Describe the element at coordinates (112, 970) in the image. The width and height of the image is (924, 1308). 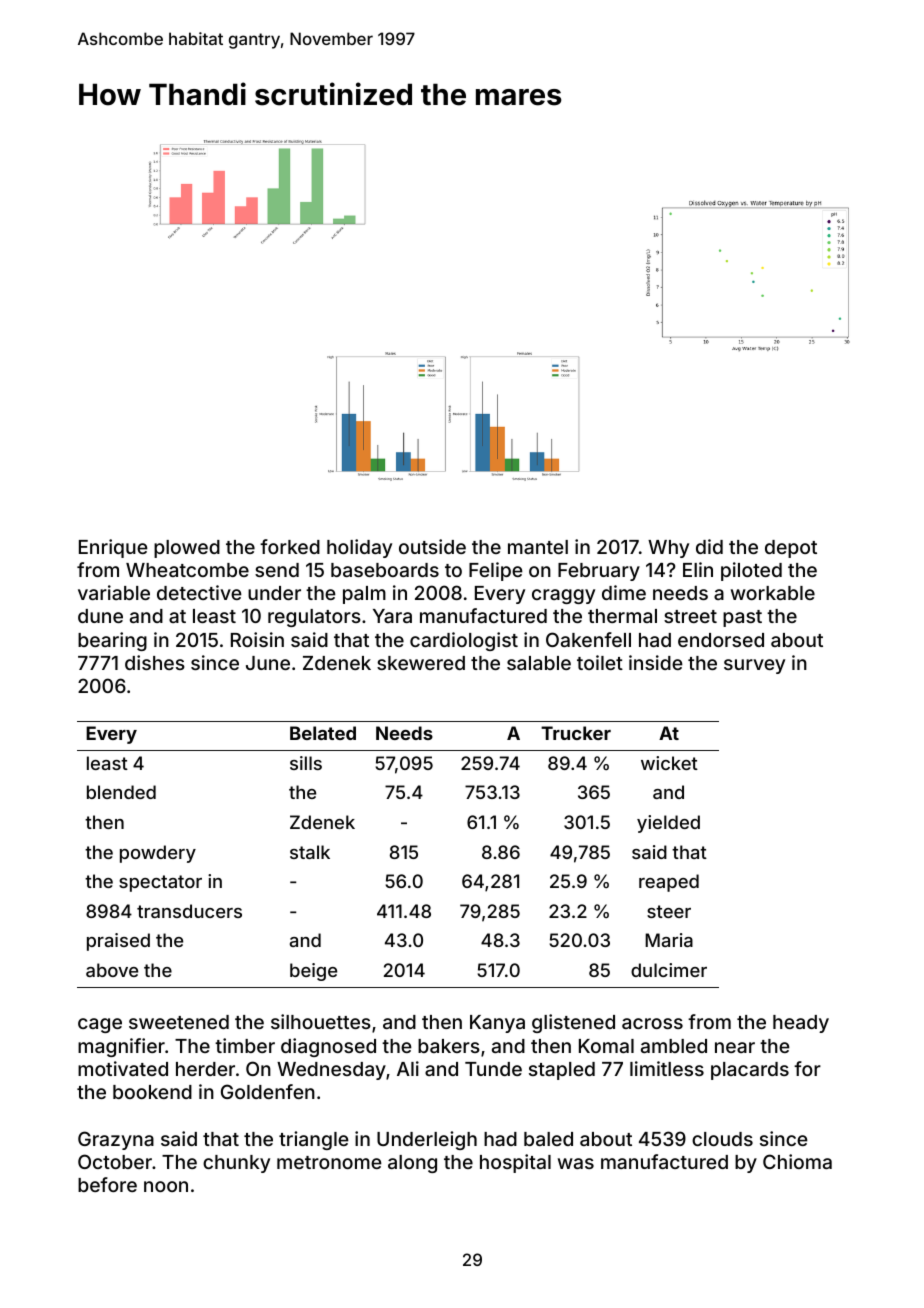
I see `above` at that location.
